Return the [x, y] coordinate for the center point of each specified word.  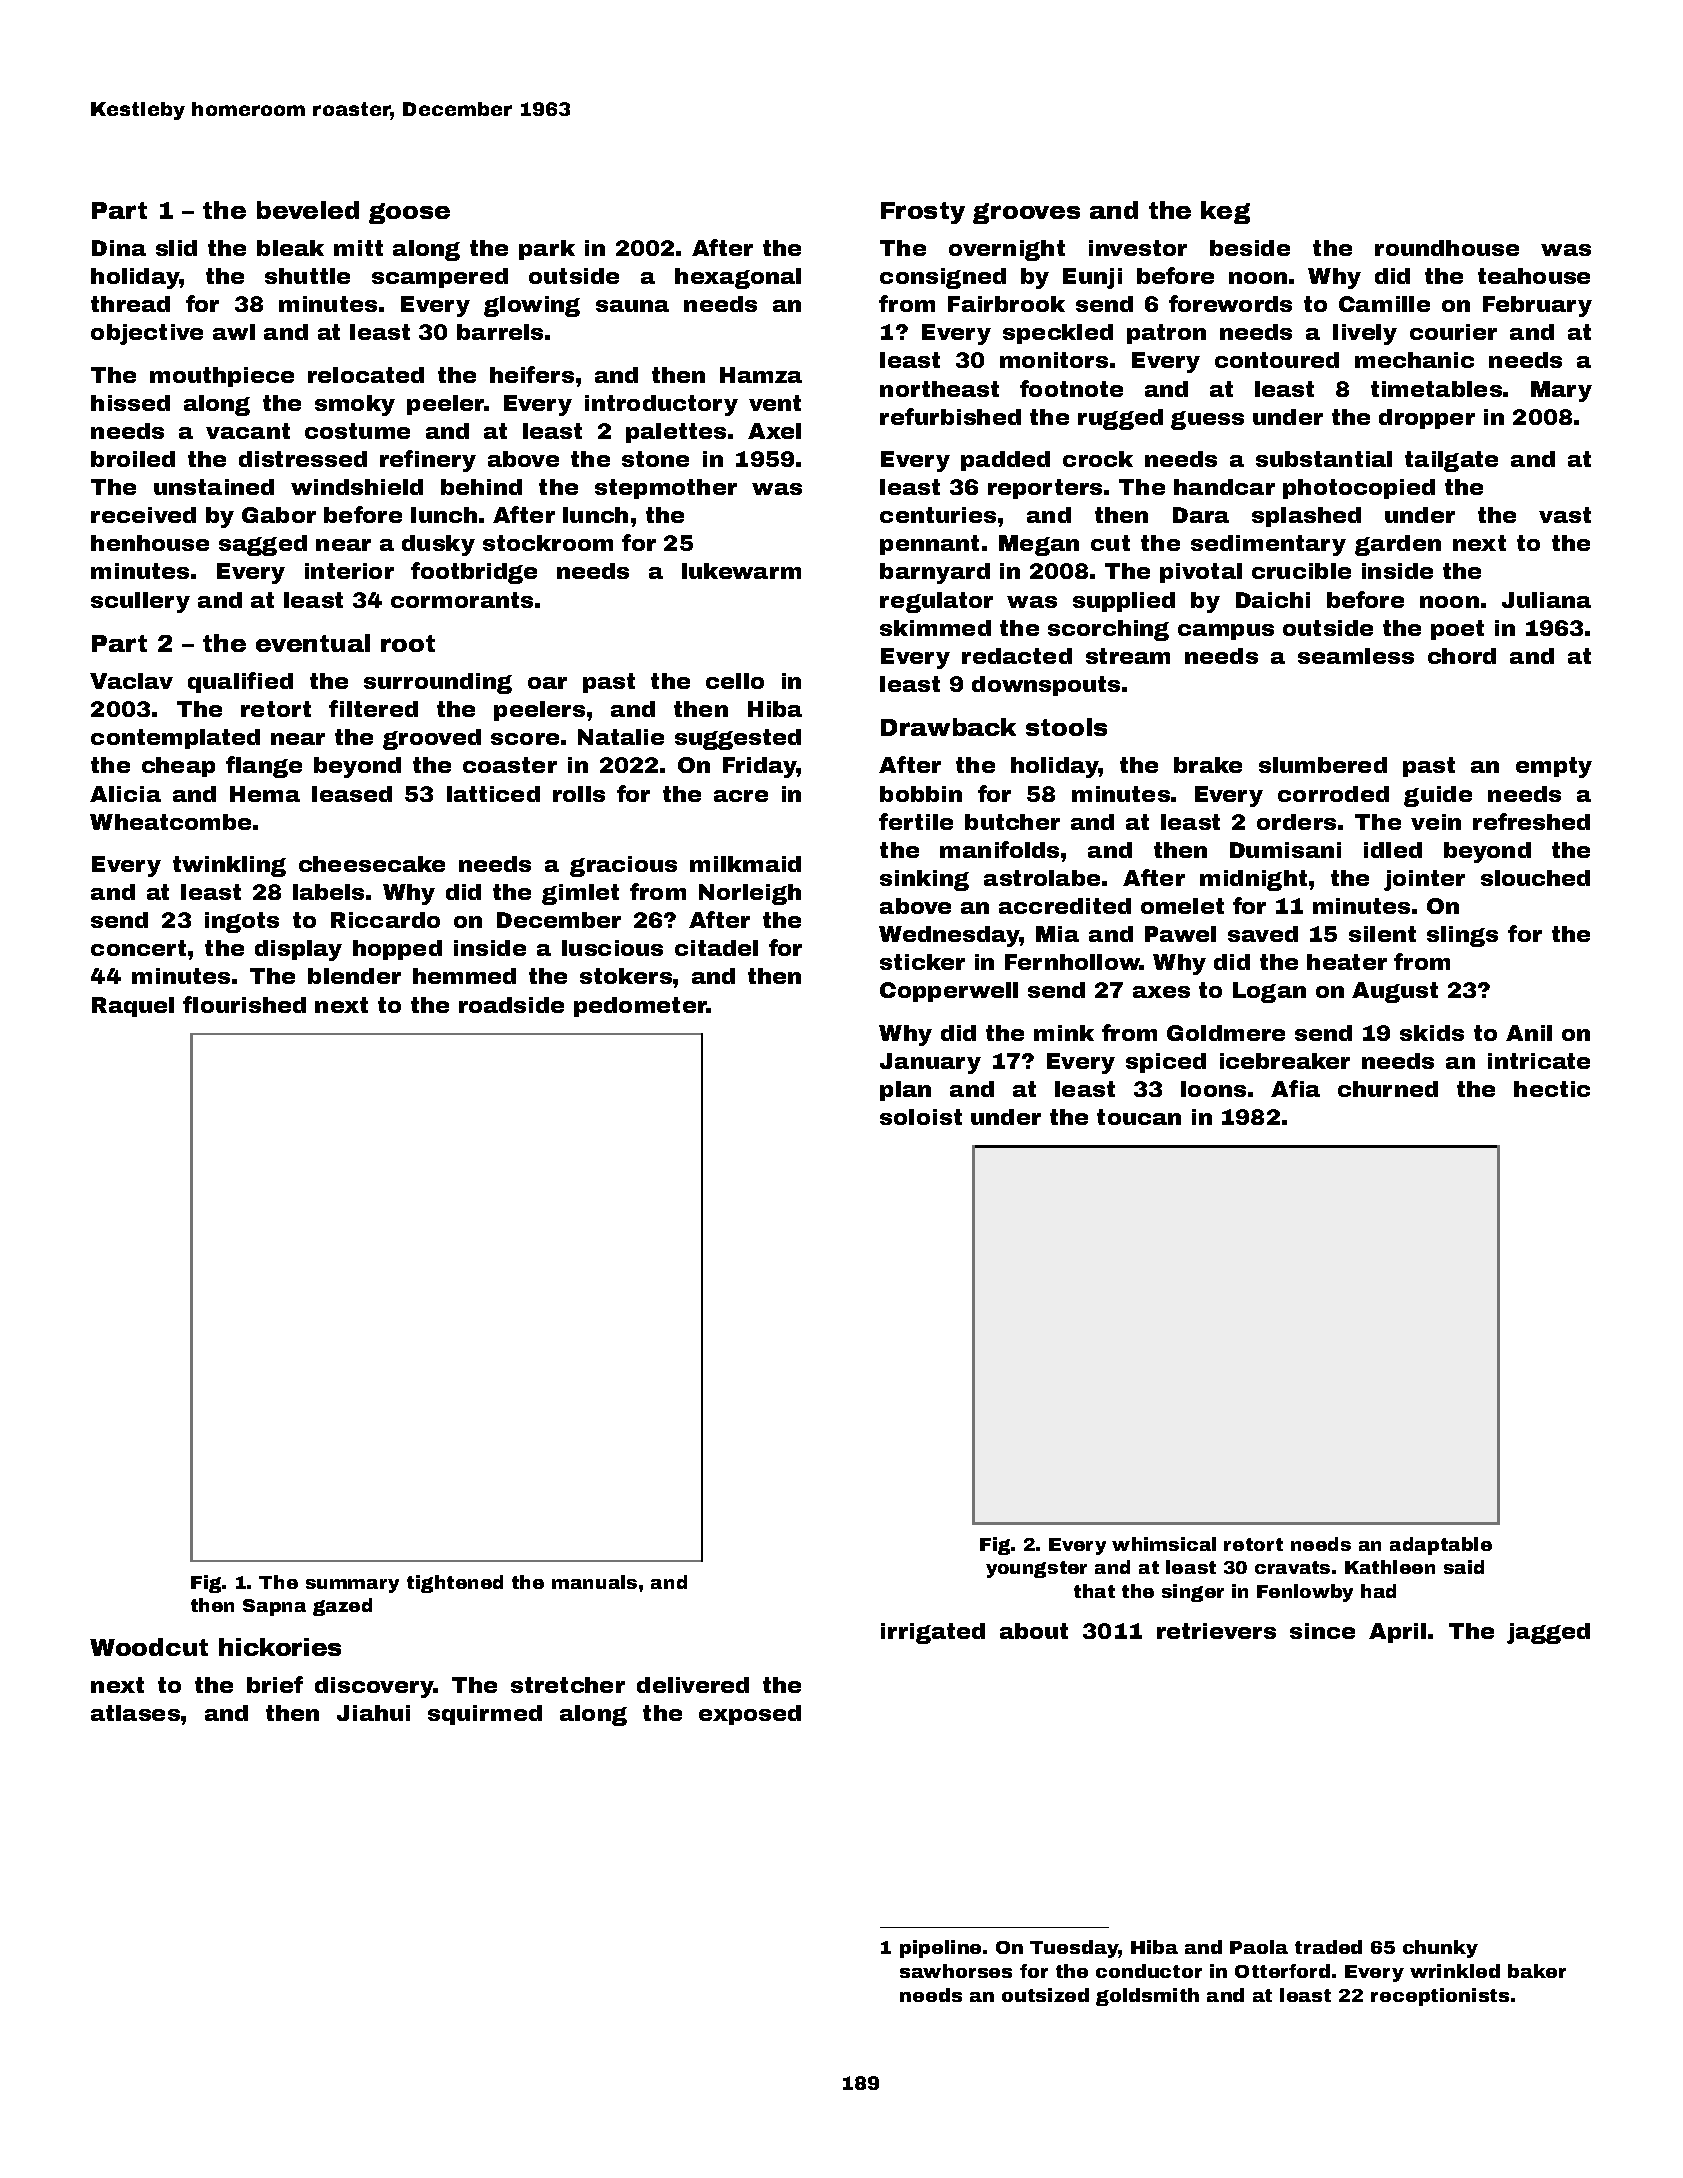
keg [1225, 212]
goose [409, 213]
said [1464, 1567]
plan [905, 1091]
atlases [135, 1713]
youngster [1036, 1569]
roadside [511, 1005]
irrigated [933, 1633]
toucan [1139, 1117]
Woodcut [149, 1647]
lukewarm [741, 571]
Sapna [274, 1607]
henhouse [150, 543]
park [547, 250]
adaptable [1441, 1546]
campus [1226, 632]
